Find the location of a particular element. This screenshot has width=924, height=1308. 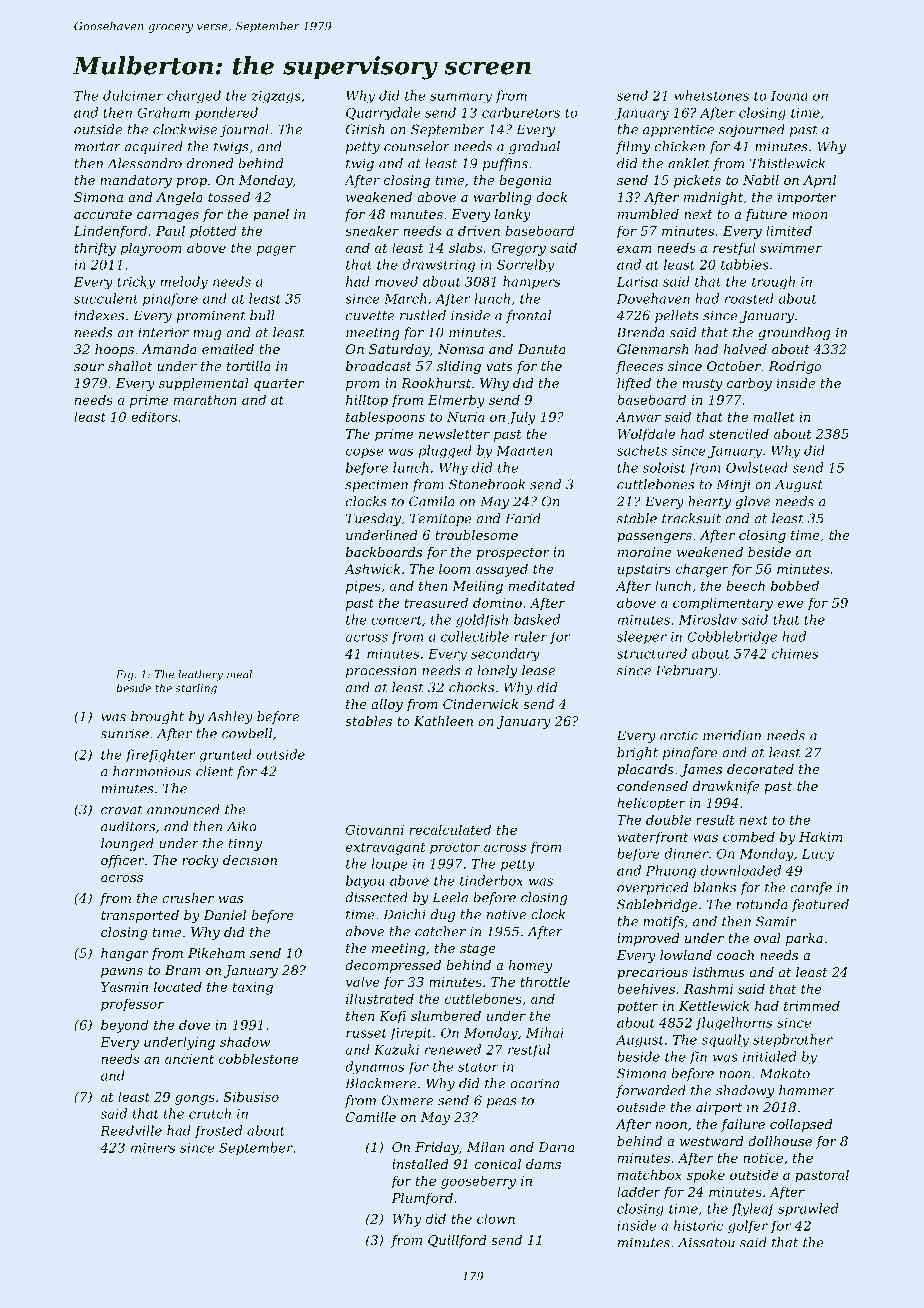

bobbed is located at coordinates (795, 585).
